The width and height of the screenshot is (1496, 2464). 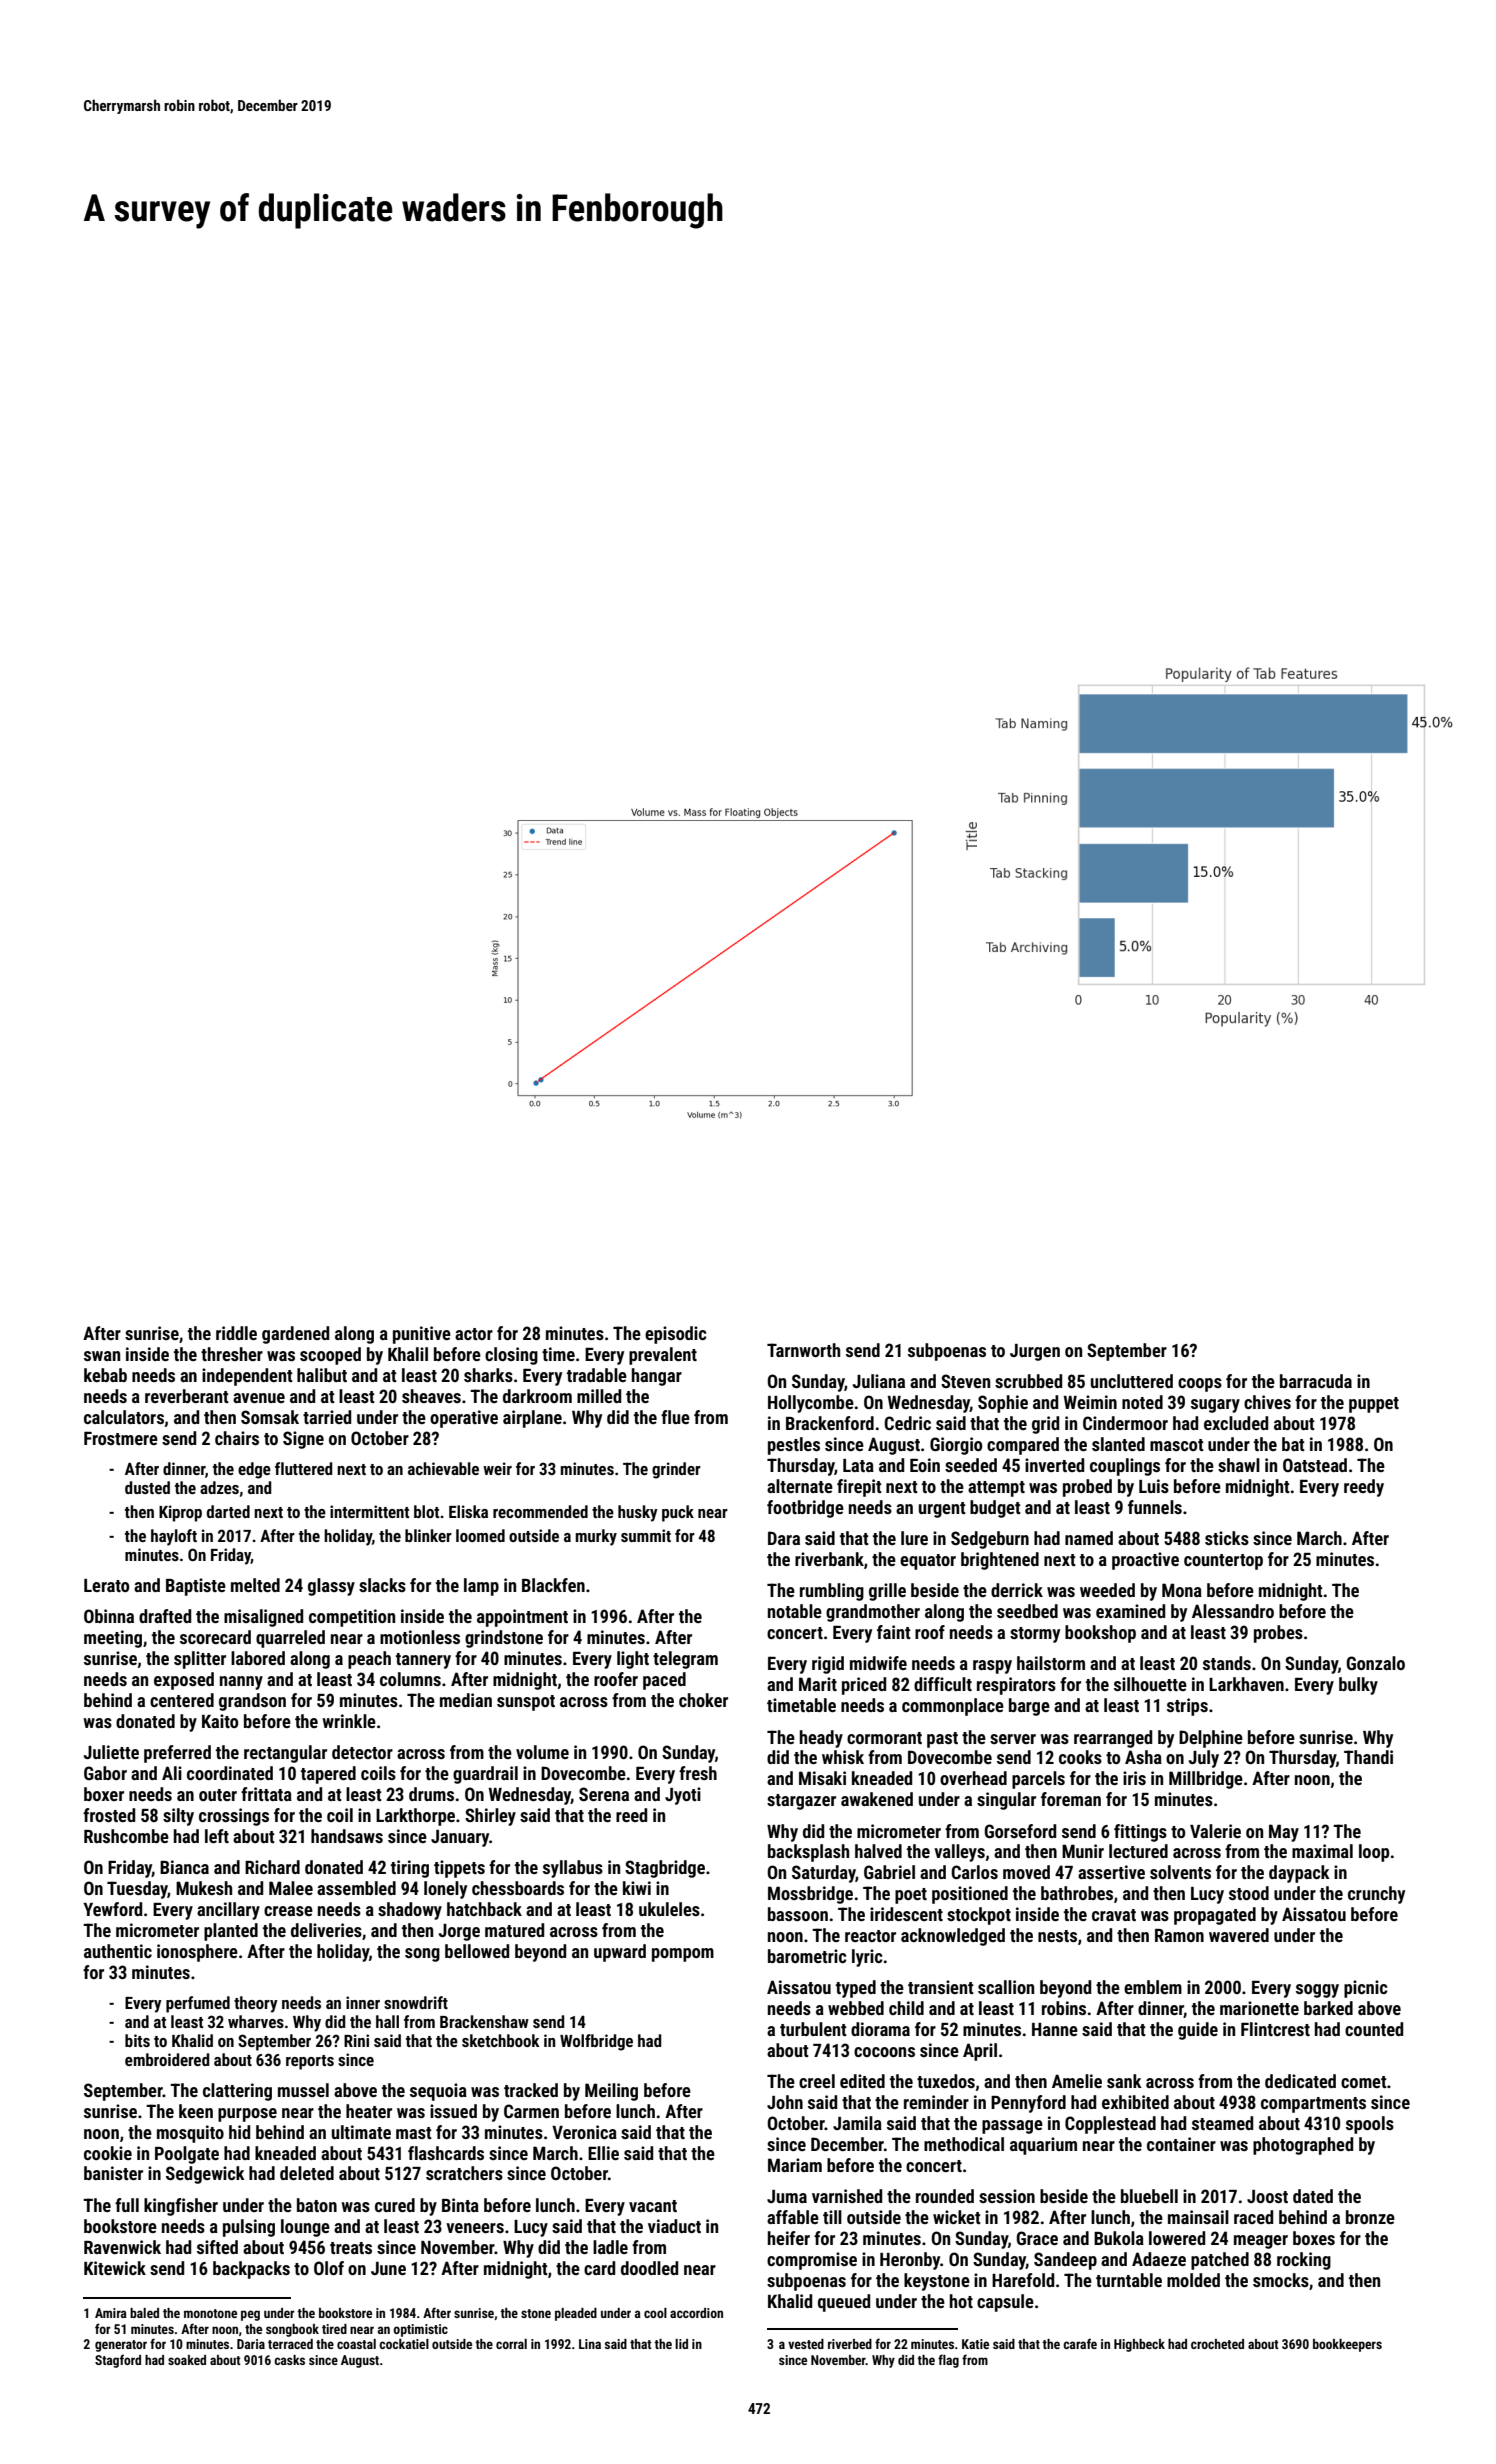 What do you see at coordinates (1259, 2008) in the screenshot?
I see `marionette` at bounding box center [1259, 2008].
